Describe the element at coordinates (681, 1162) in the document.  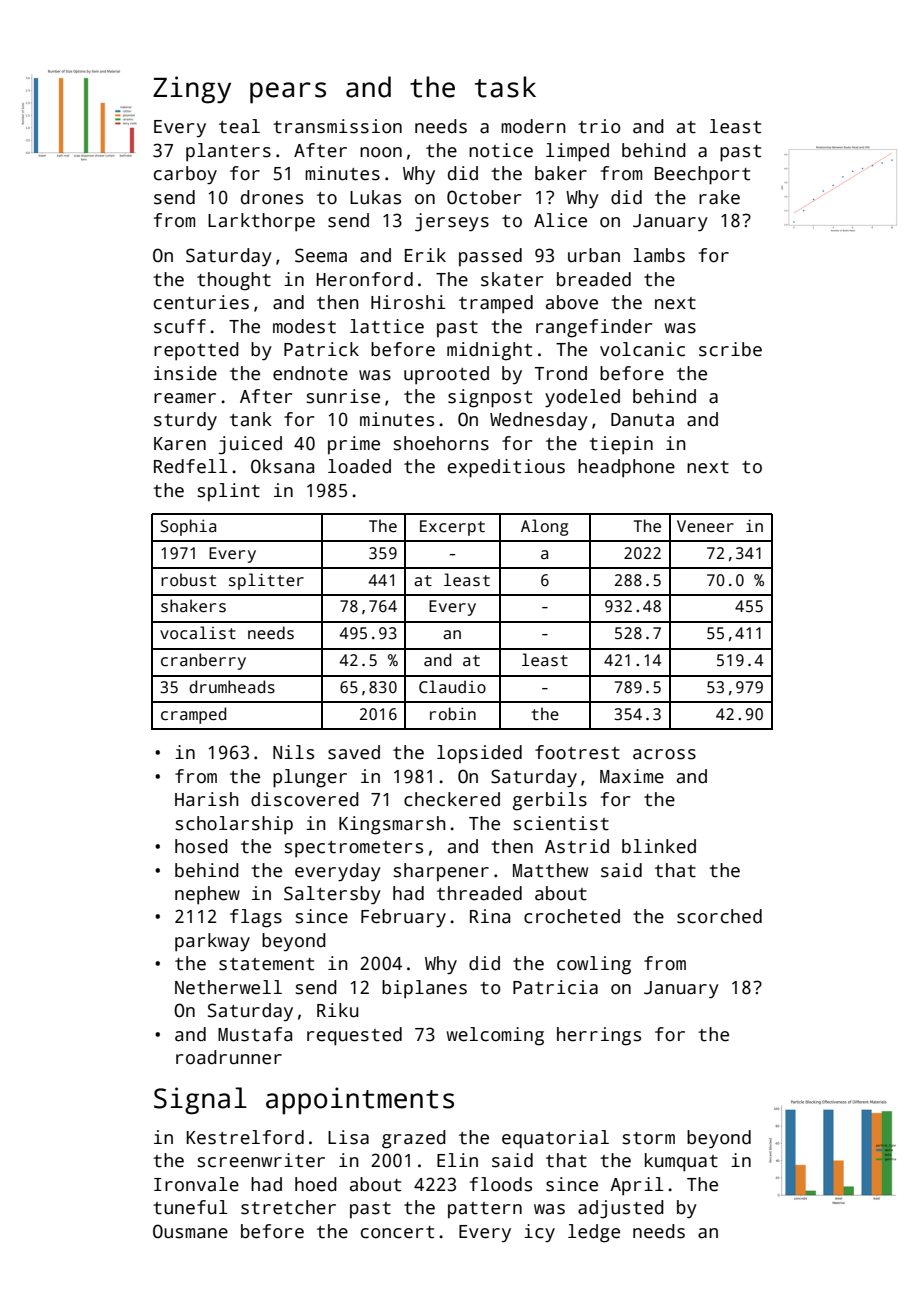
I see `kumquat` at that location.
